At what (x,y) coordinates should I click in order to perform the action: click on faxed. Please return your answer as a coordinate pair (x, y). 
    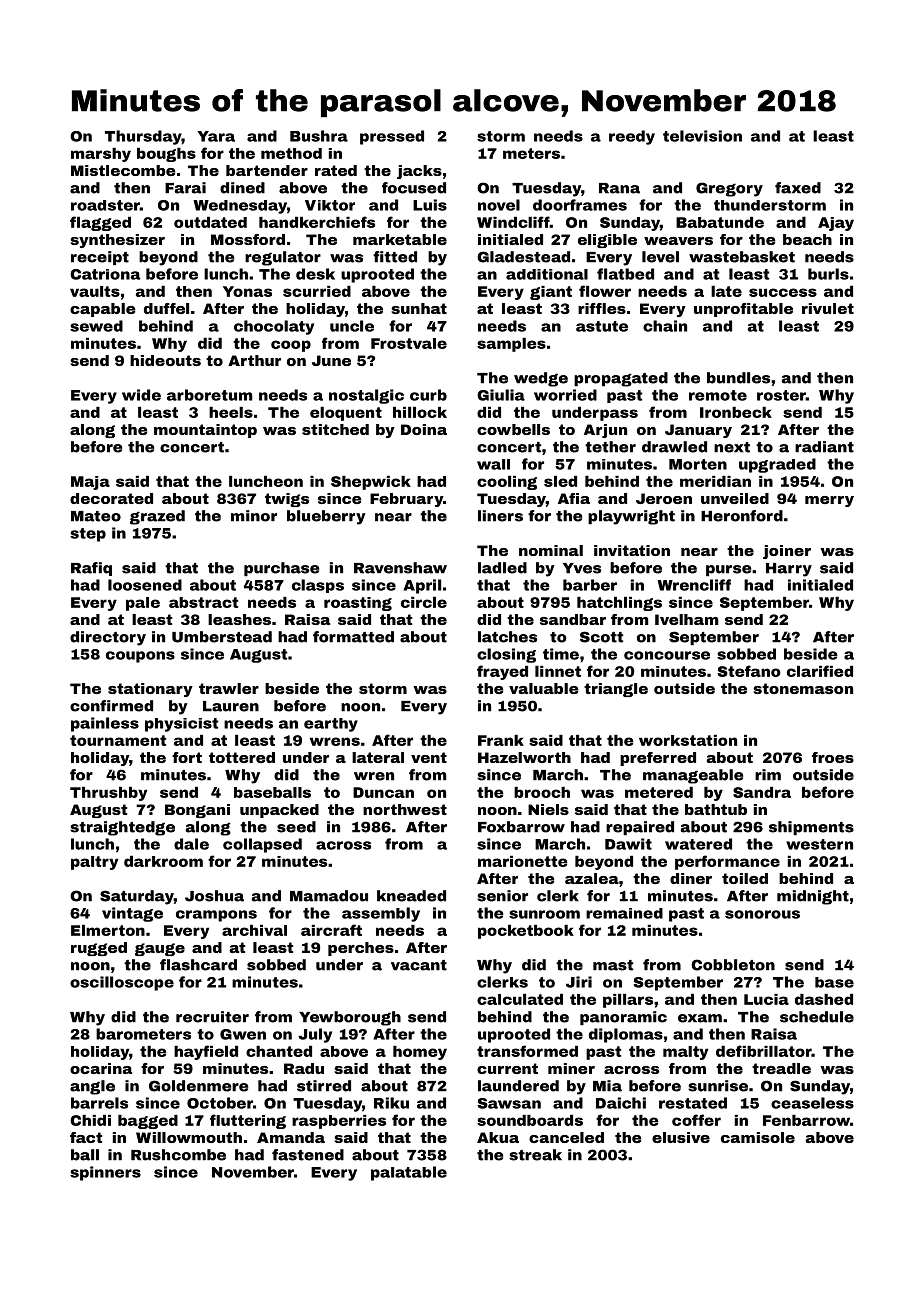
    Looking at the image, I should click on (798, 188).
